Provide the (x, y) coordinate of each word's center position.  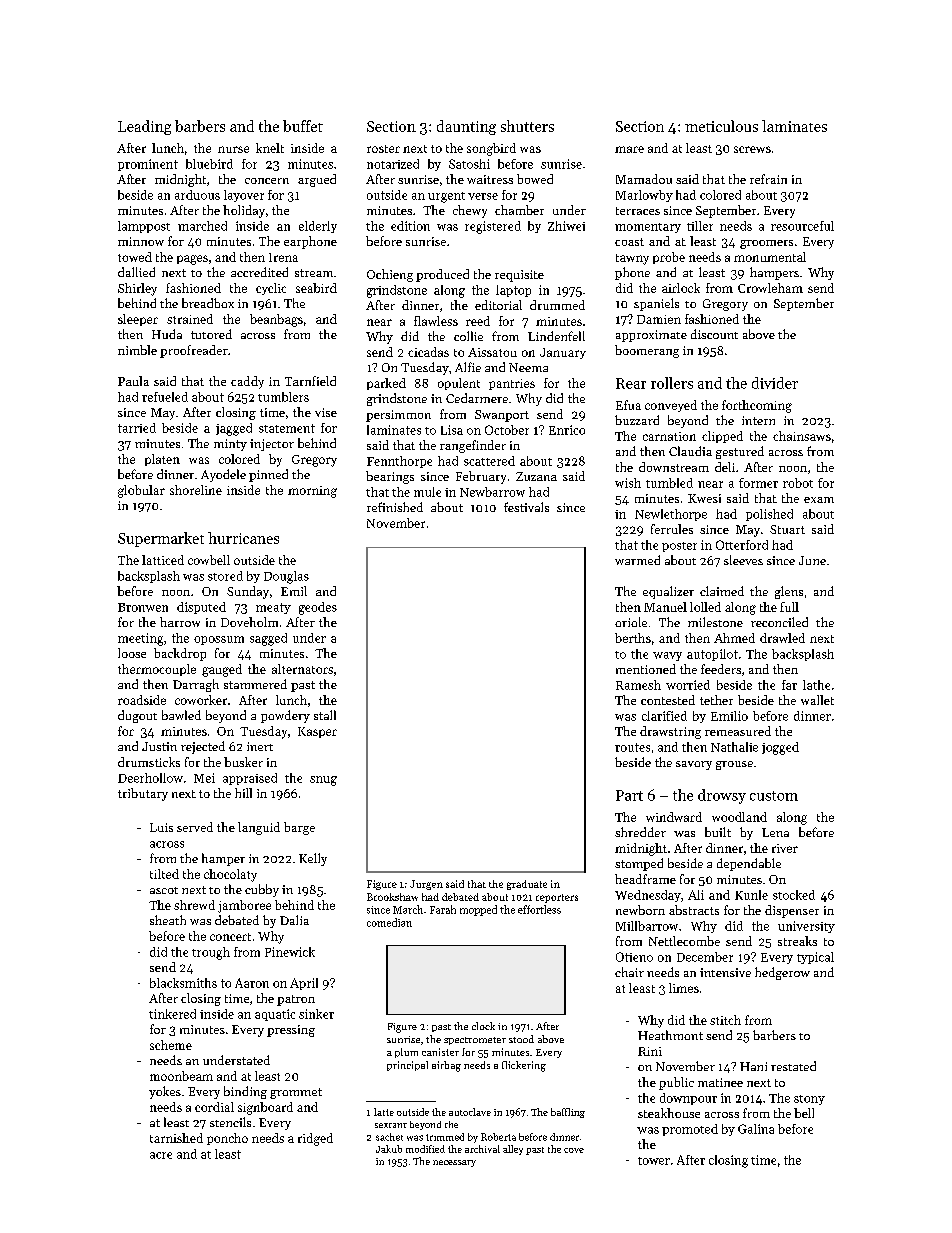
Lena (775, 832)
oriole (631, 622)
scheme (171, 1045)
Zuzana (536, 476)
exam (819, 500)
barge (299, 828)
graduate (527, 885)
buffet (303, 126)
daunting (466, 127)
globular (141, 491)
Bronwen (143, 607)
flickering (524, 1066)
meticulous (721, 126)
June (812, 560)
